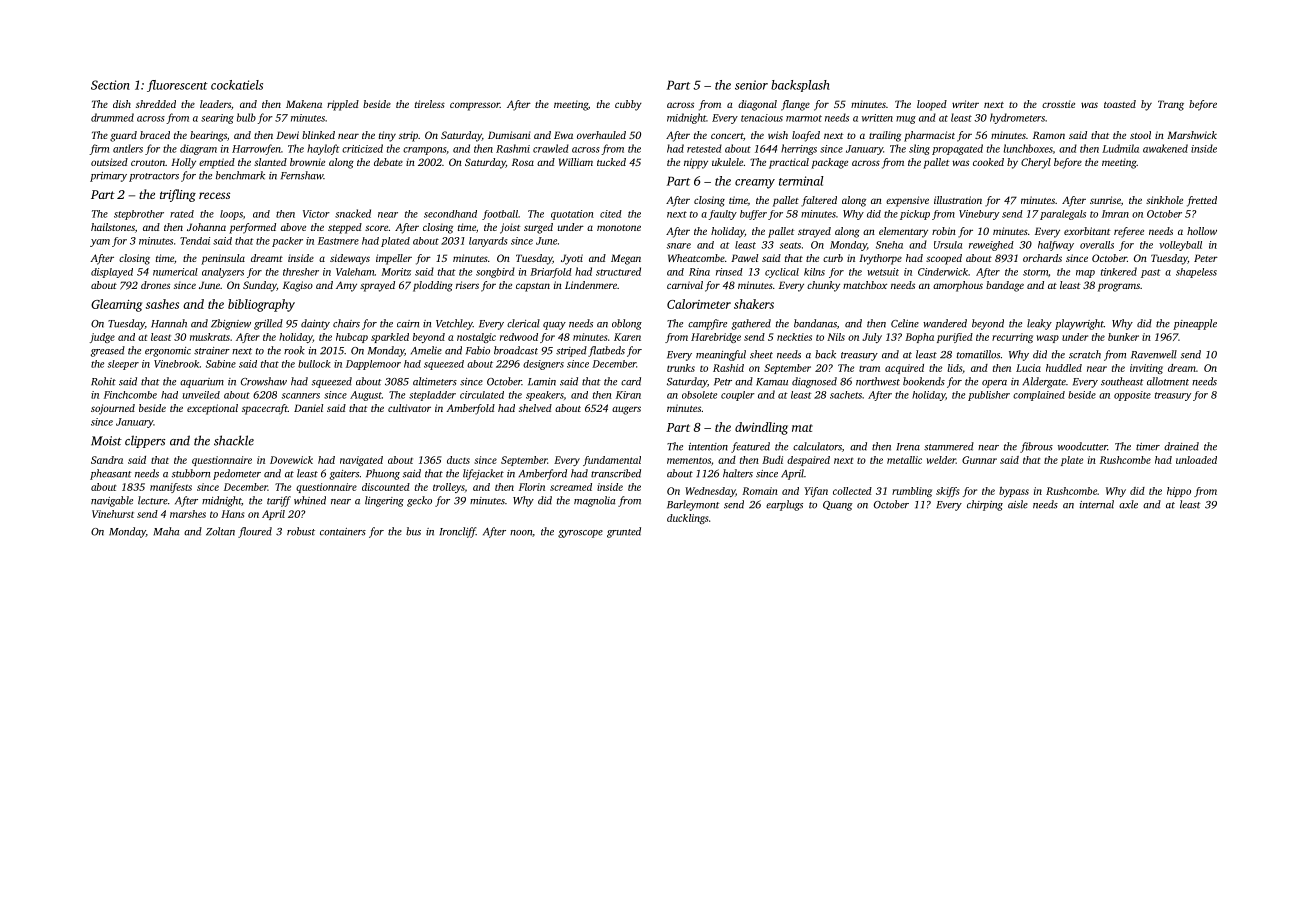 This image has height=924, width=1308. I want to click on axle, so click(1128, 504).
